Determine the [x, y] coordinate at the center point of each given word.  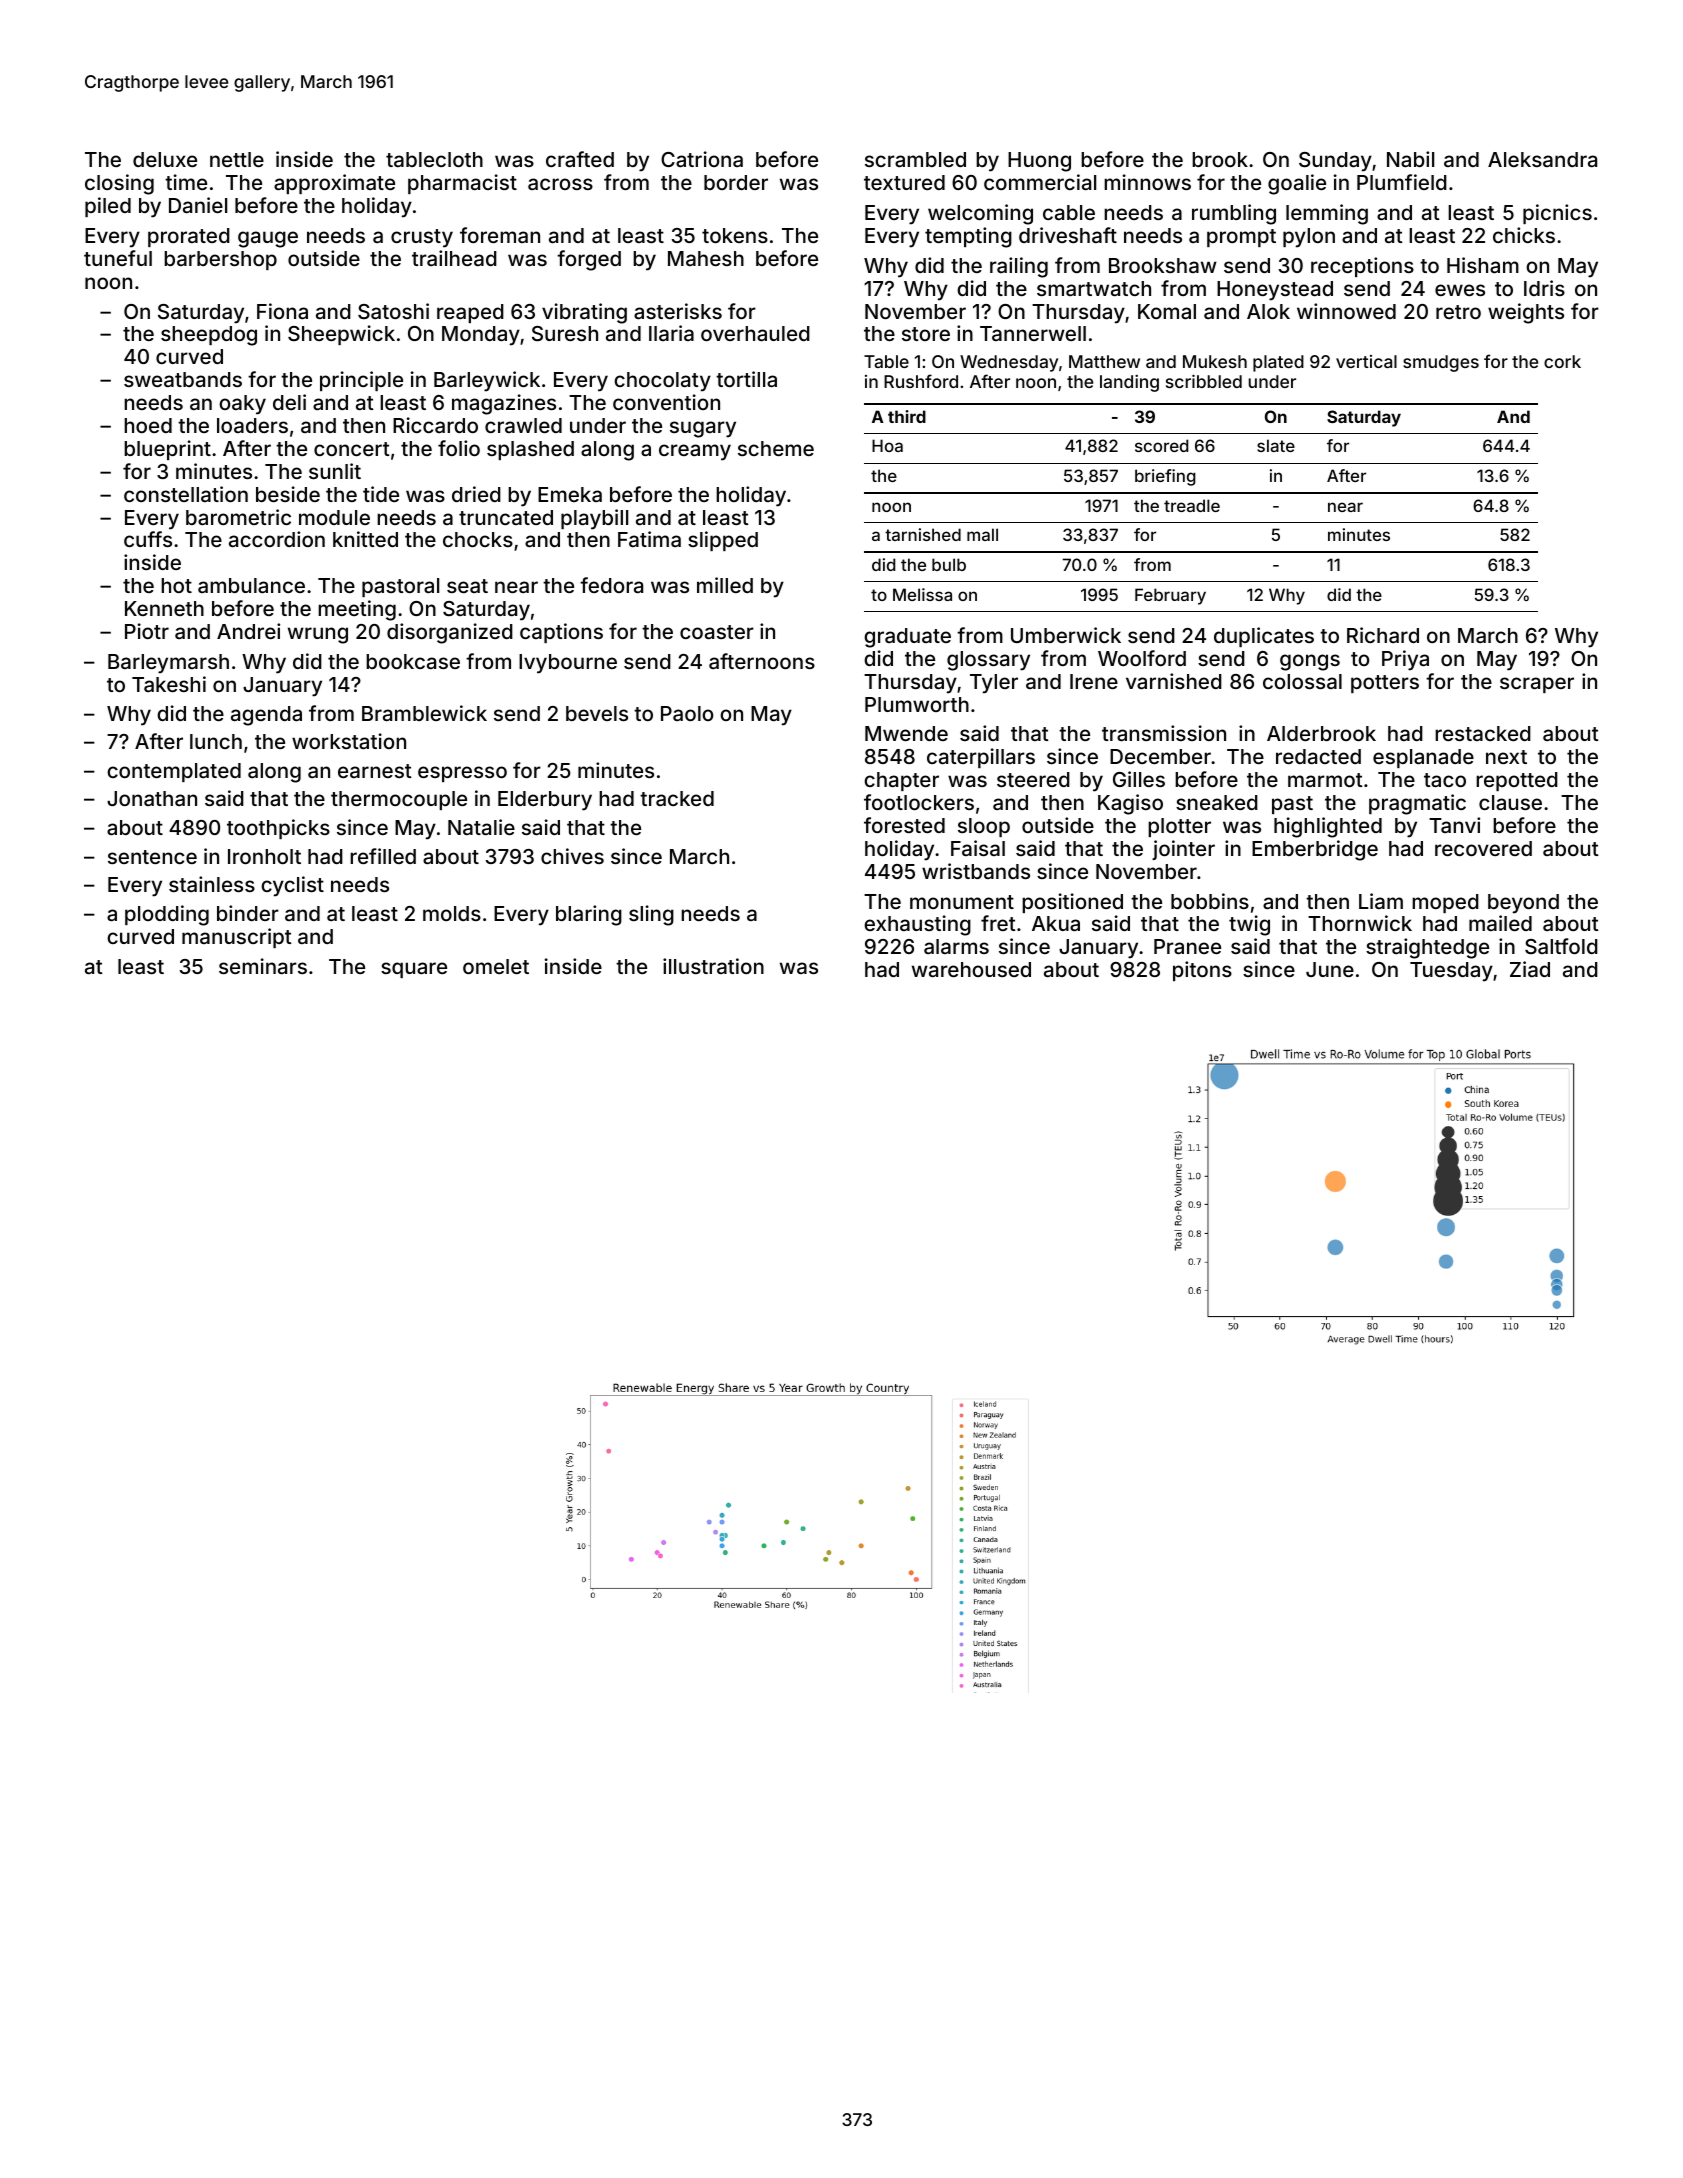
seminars [263, 966]
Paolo [687, 713]
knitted [365, 539]
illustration [713, 966]
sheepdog [209, 336]
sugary [703, 429]
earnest [375, 771]
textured [904, 182]
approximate [334, 184]
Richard [1383, 635]
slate [1276, 445]
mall [982, 534]
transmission [1164, 733]
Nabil [1410, 159]
